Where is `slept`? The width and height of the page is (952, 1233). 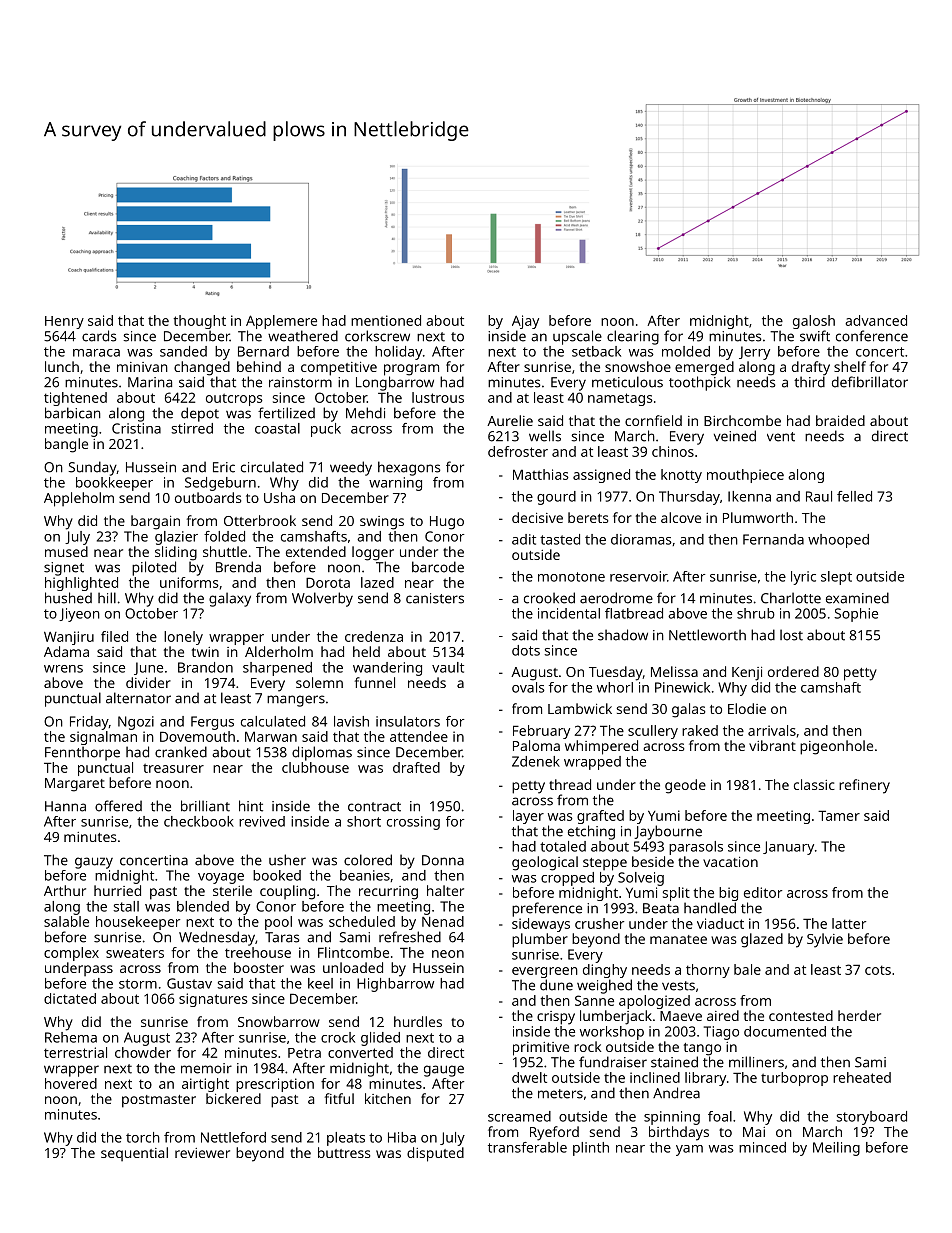 slept is located at coordinates (836, 578).
